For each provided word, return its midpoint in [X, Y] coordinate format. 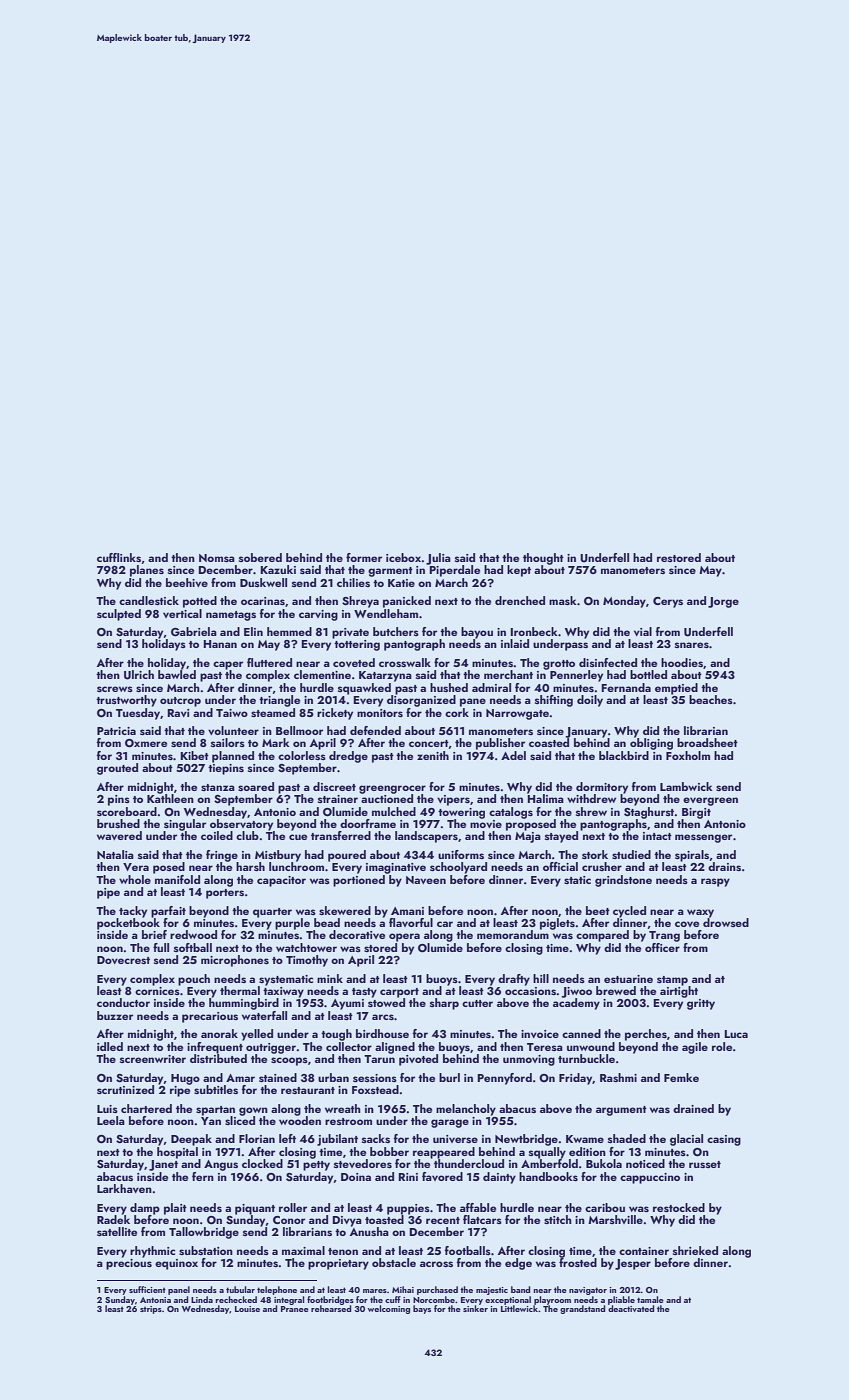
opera [404, 937]
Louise [247, 1309]
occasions [531, 991]
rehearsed [331, 1308]
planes [147, 571]
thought [543, 559]
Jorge [723, 602]
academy [576, 1004]
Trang [664, 936]
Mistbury [278, 856]
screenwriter [153, 1059]
